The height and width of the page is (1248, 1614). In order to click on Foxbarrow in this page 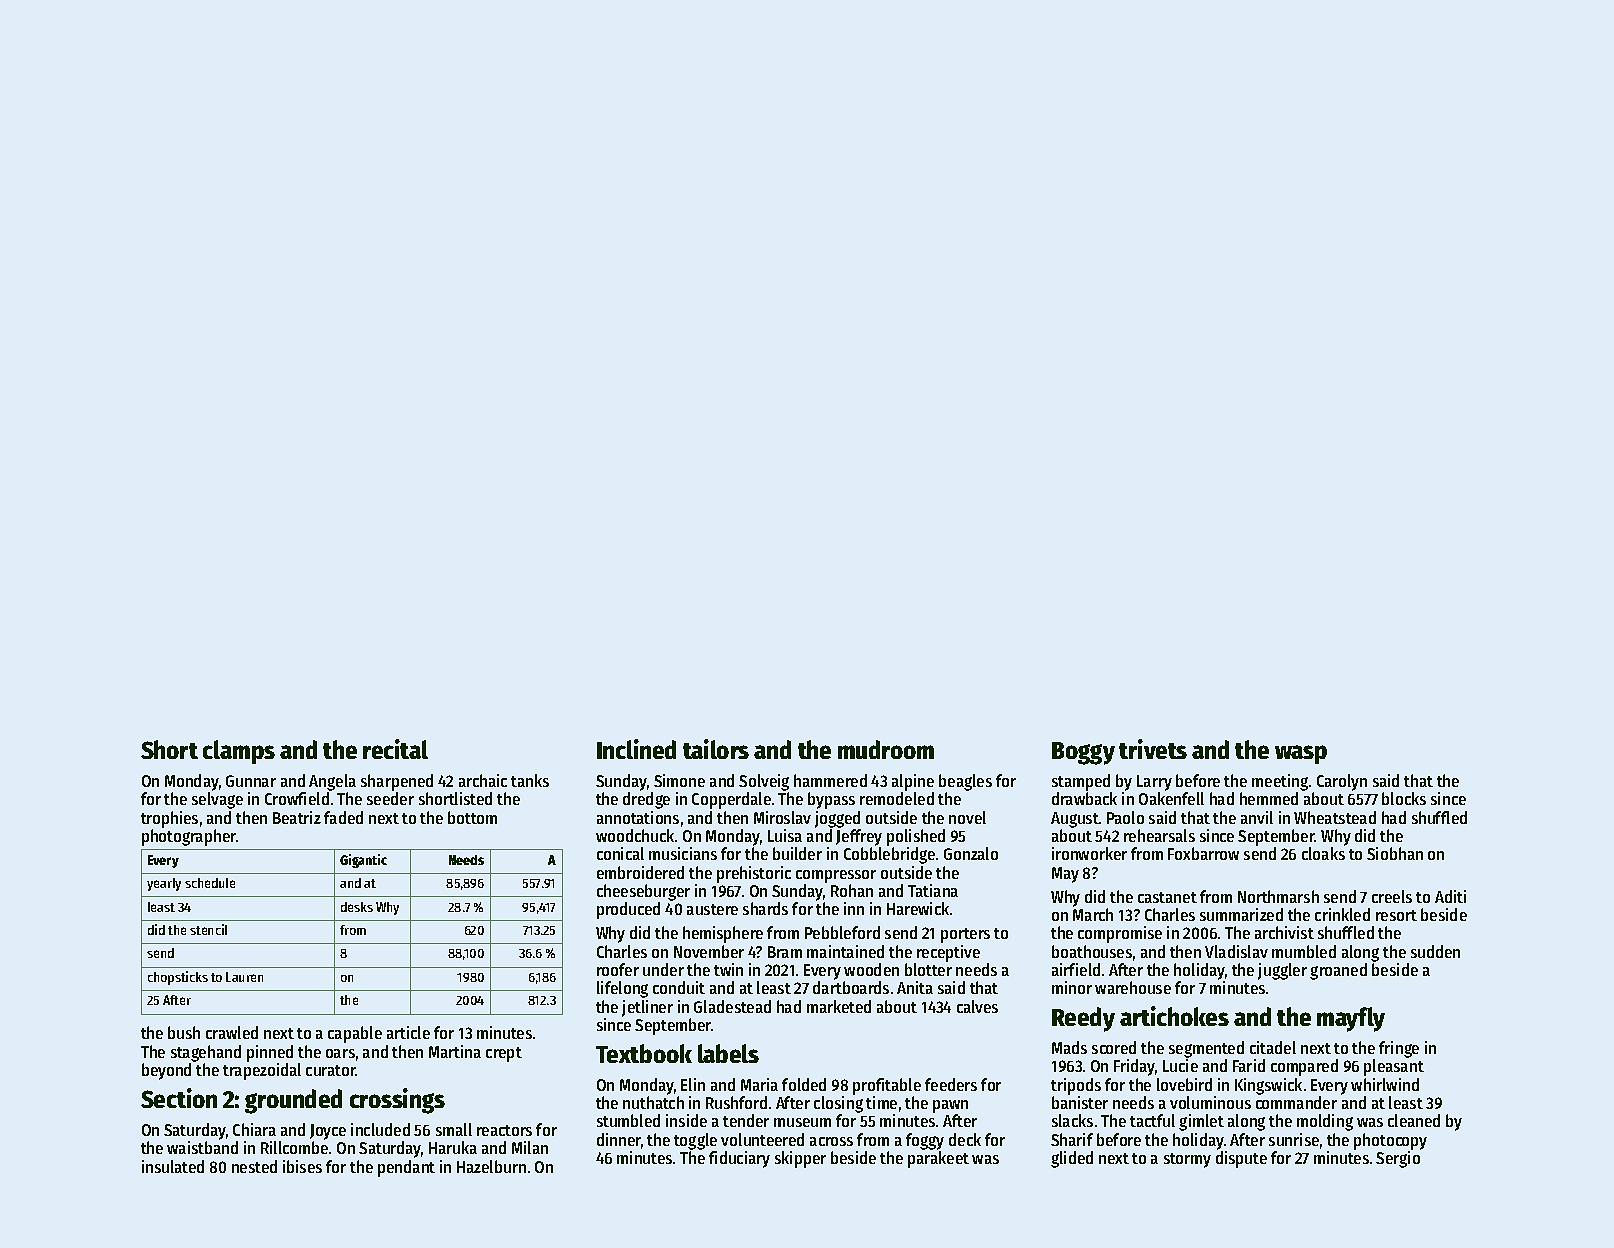, I will do `click(1203, 853)`.
